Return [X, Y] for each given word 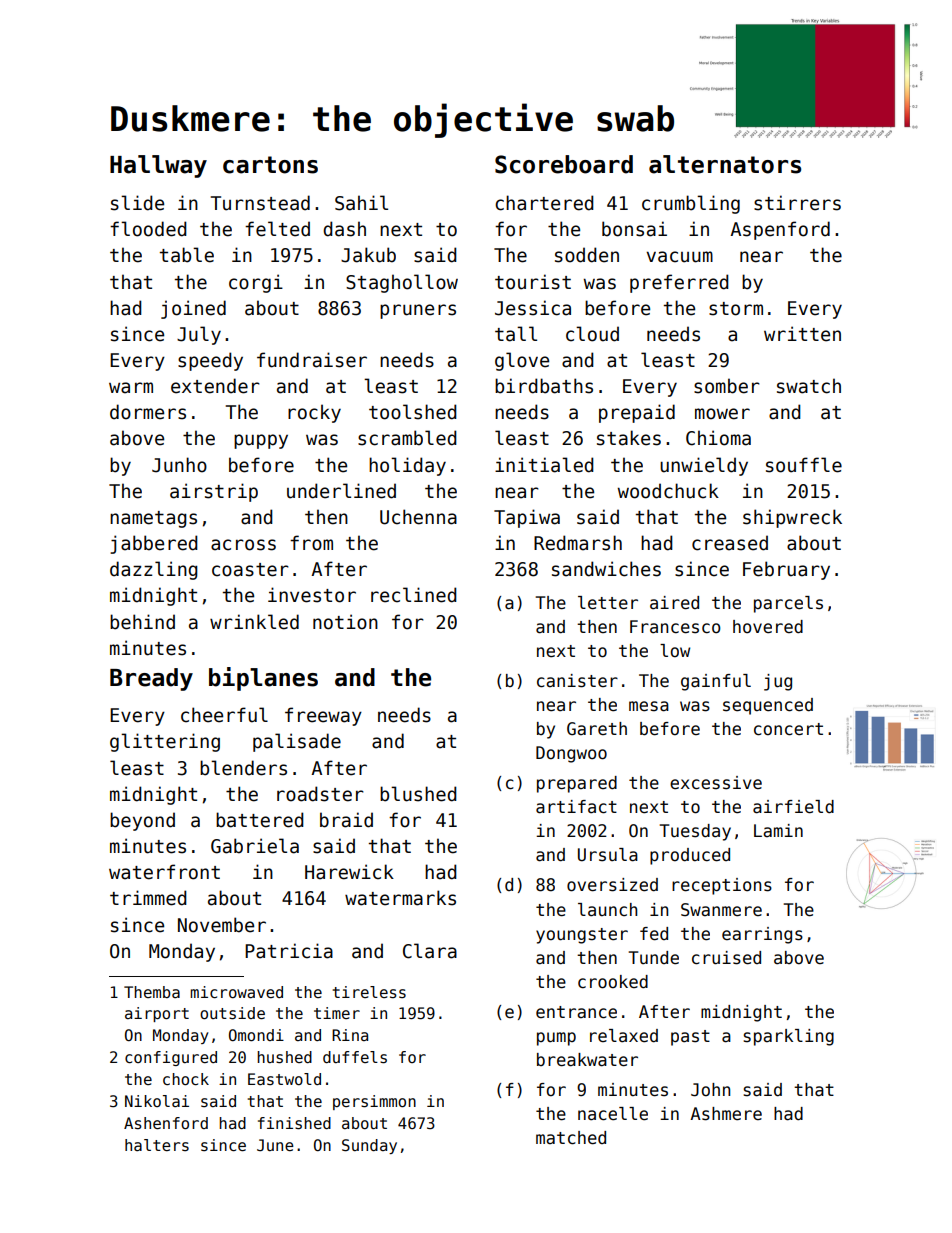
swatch [809, 386]
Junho [179, 465]
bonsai [634, 229]
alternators [725, 164]
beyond [142, 821]
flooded [148, 229]
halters [157, 1145]
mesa [649, 706]
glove [522, 361]
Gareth [597, 729]
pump [556, 1039]
